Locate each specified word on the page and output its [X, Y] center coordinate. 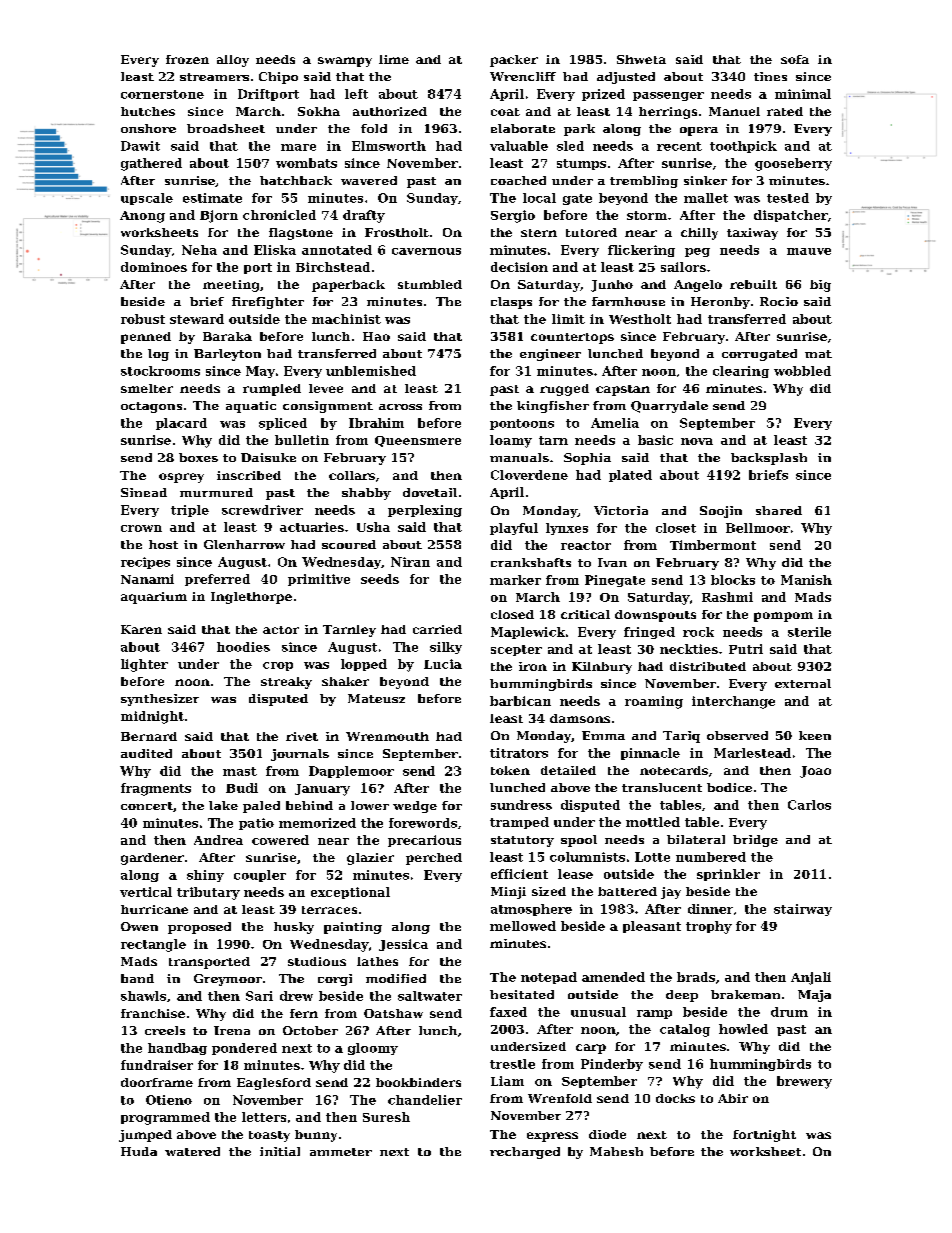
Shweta [641, 59]
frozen [187, 59]
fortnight [764, 1136]
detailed [568, 770]
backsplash [769, 459]
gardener [152, 859]
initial [280, 1151]
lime [394, 59]
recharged [525, 1153]
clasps [511, 303]
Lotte [652, 857]
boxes [198, 457]
